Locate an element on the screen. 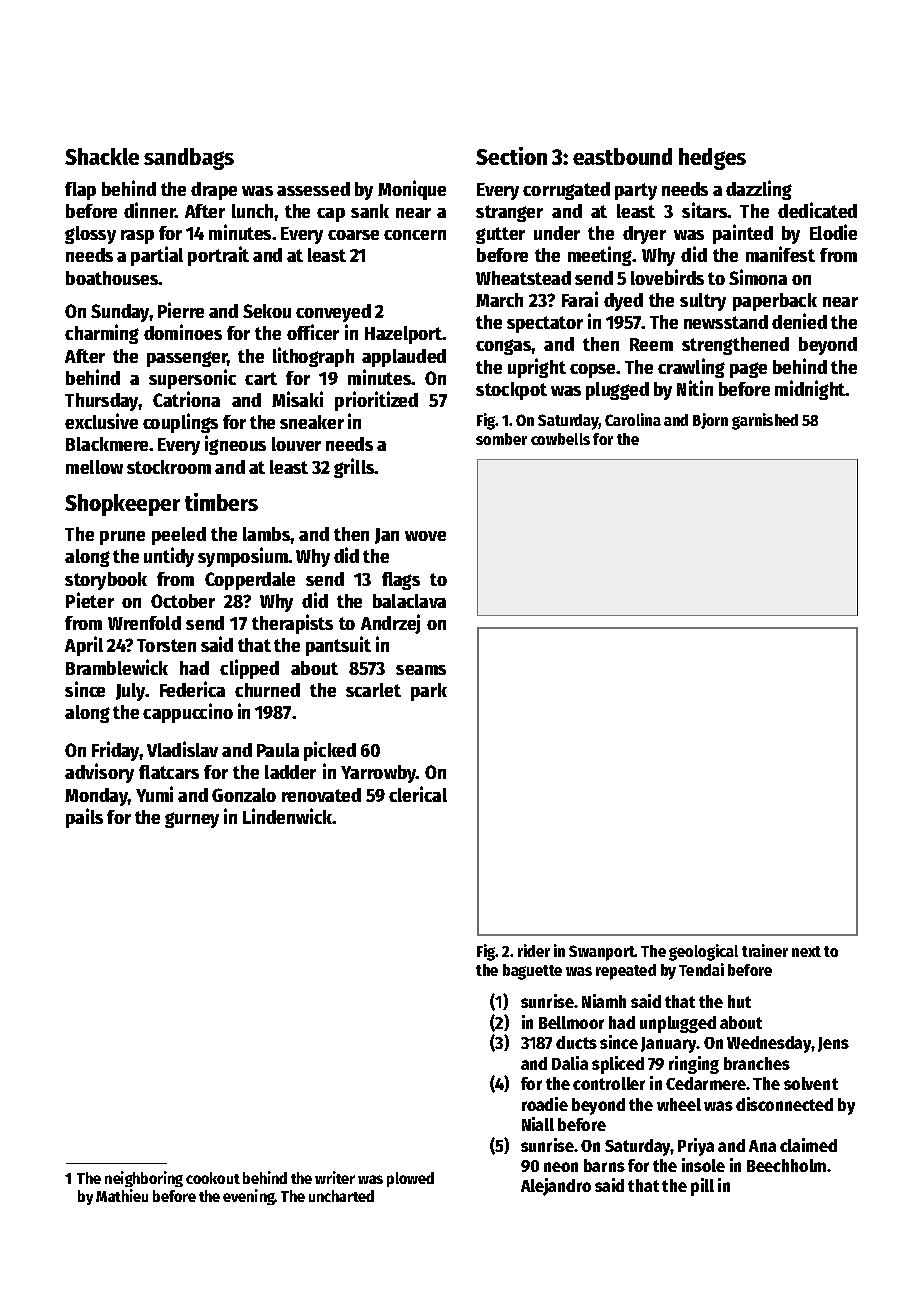 The image size is (924, 1314). dazzling is located at coordinates (759, 190).
